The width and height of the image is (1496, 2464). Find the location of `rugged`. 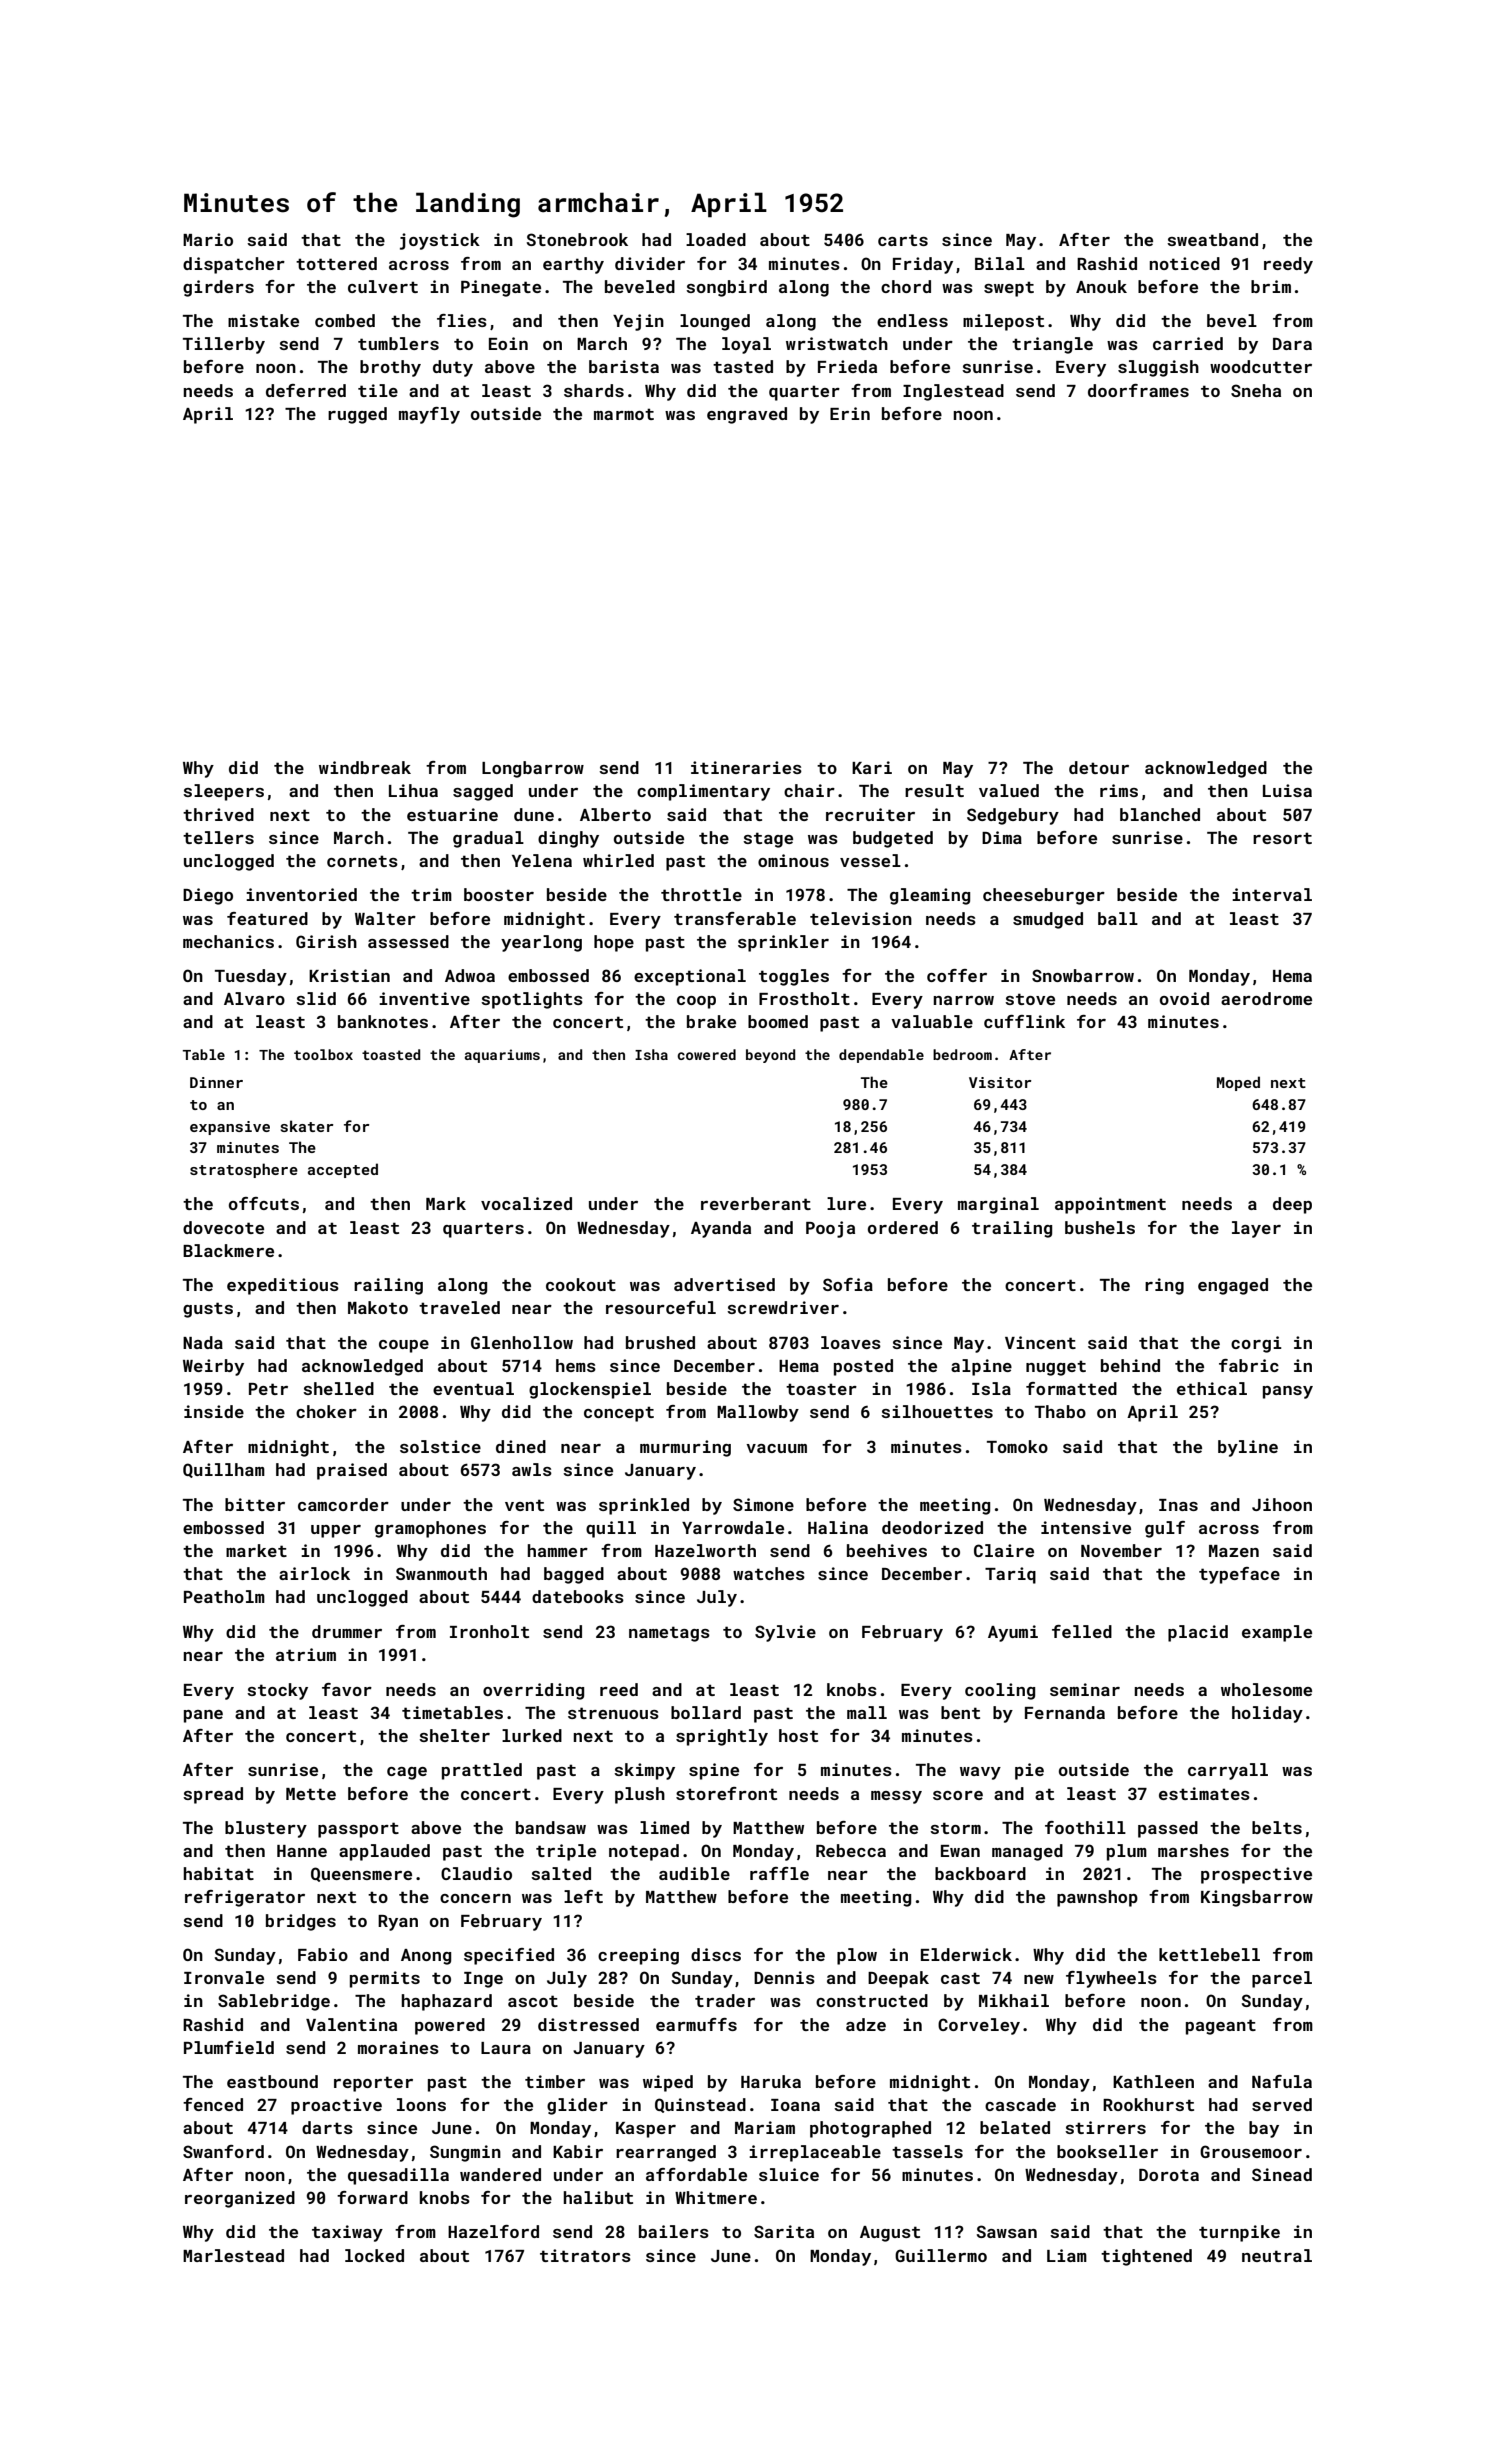

rugged is located at coordinates (357, 415).
